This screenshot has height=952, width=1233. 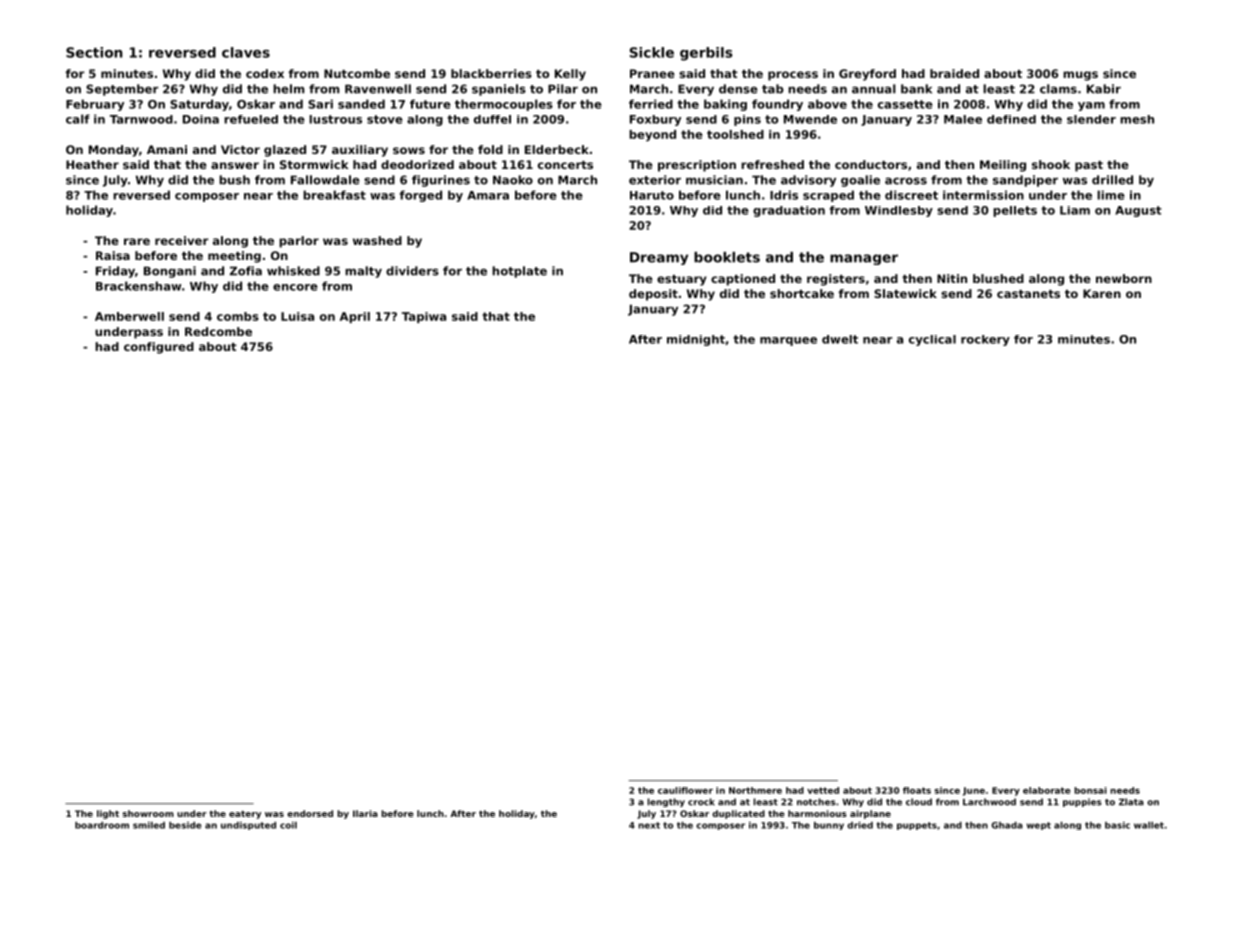 I want to click on Section, so click(x=94, y=52).
